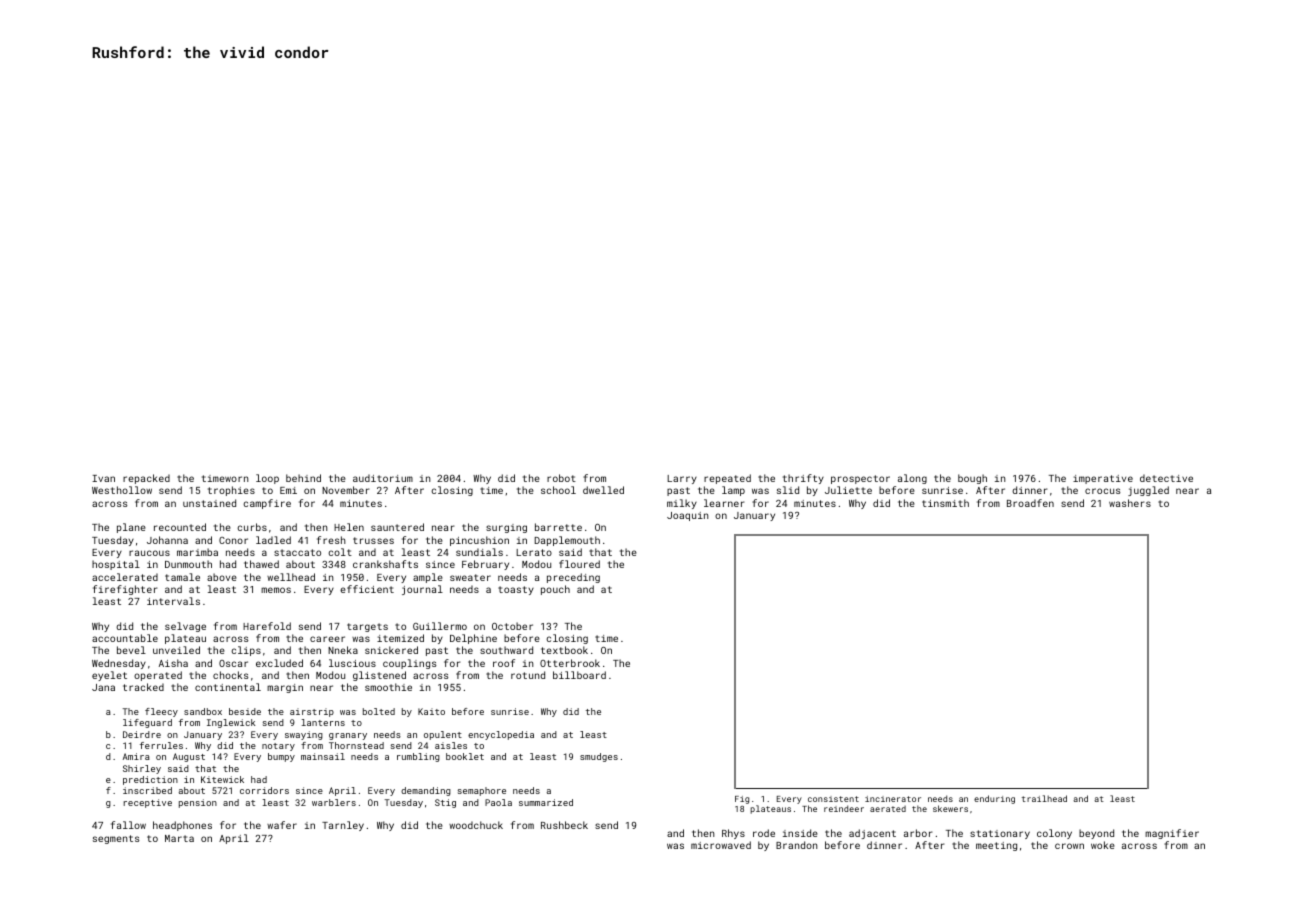 This screenshot has height=924, width=1308. What do you see at coordinates (1069, 846) in the screenshot?
I see `crown` at bounding box center [1069, 846].
